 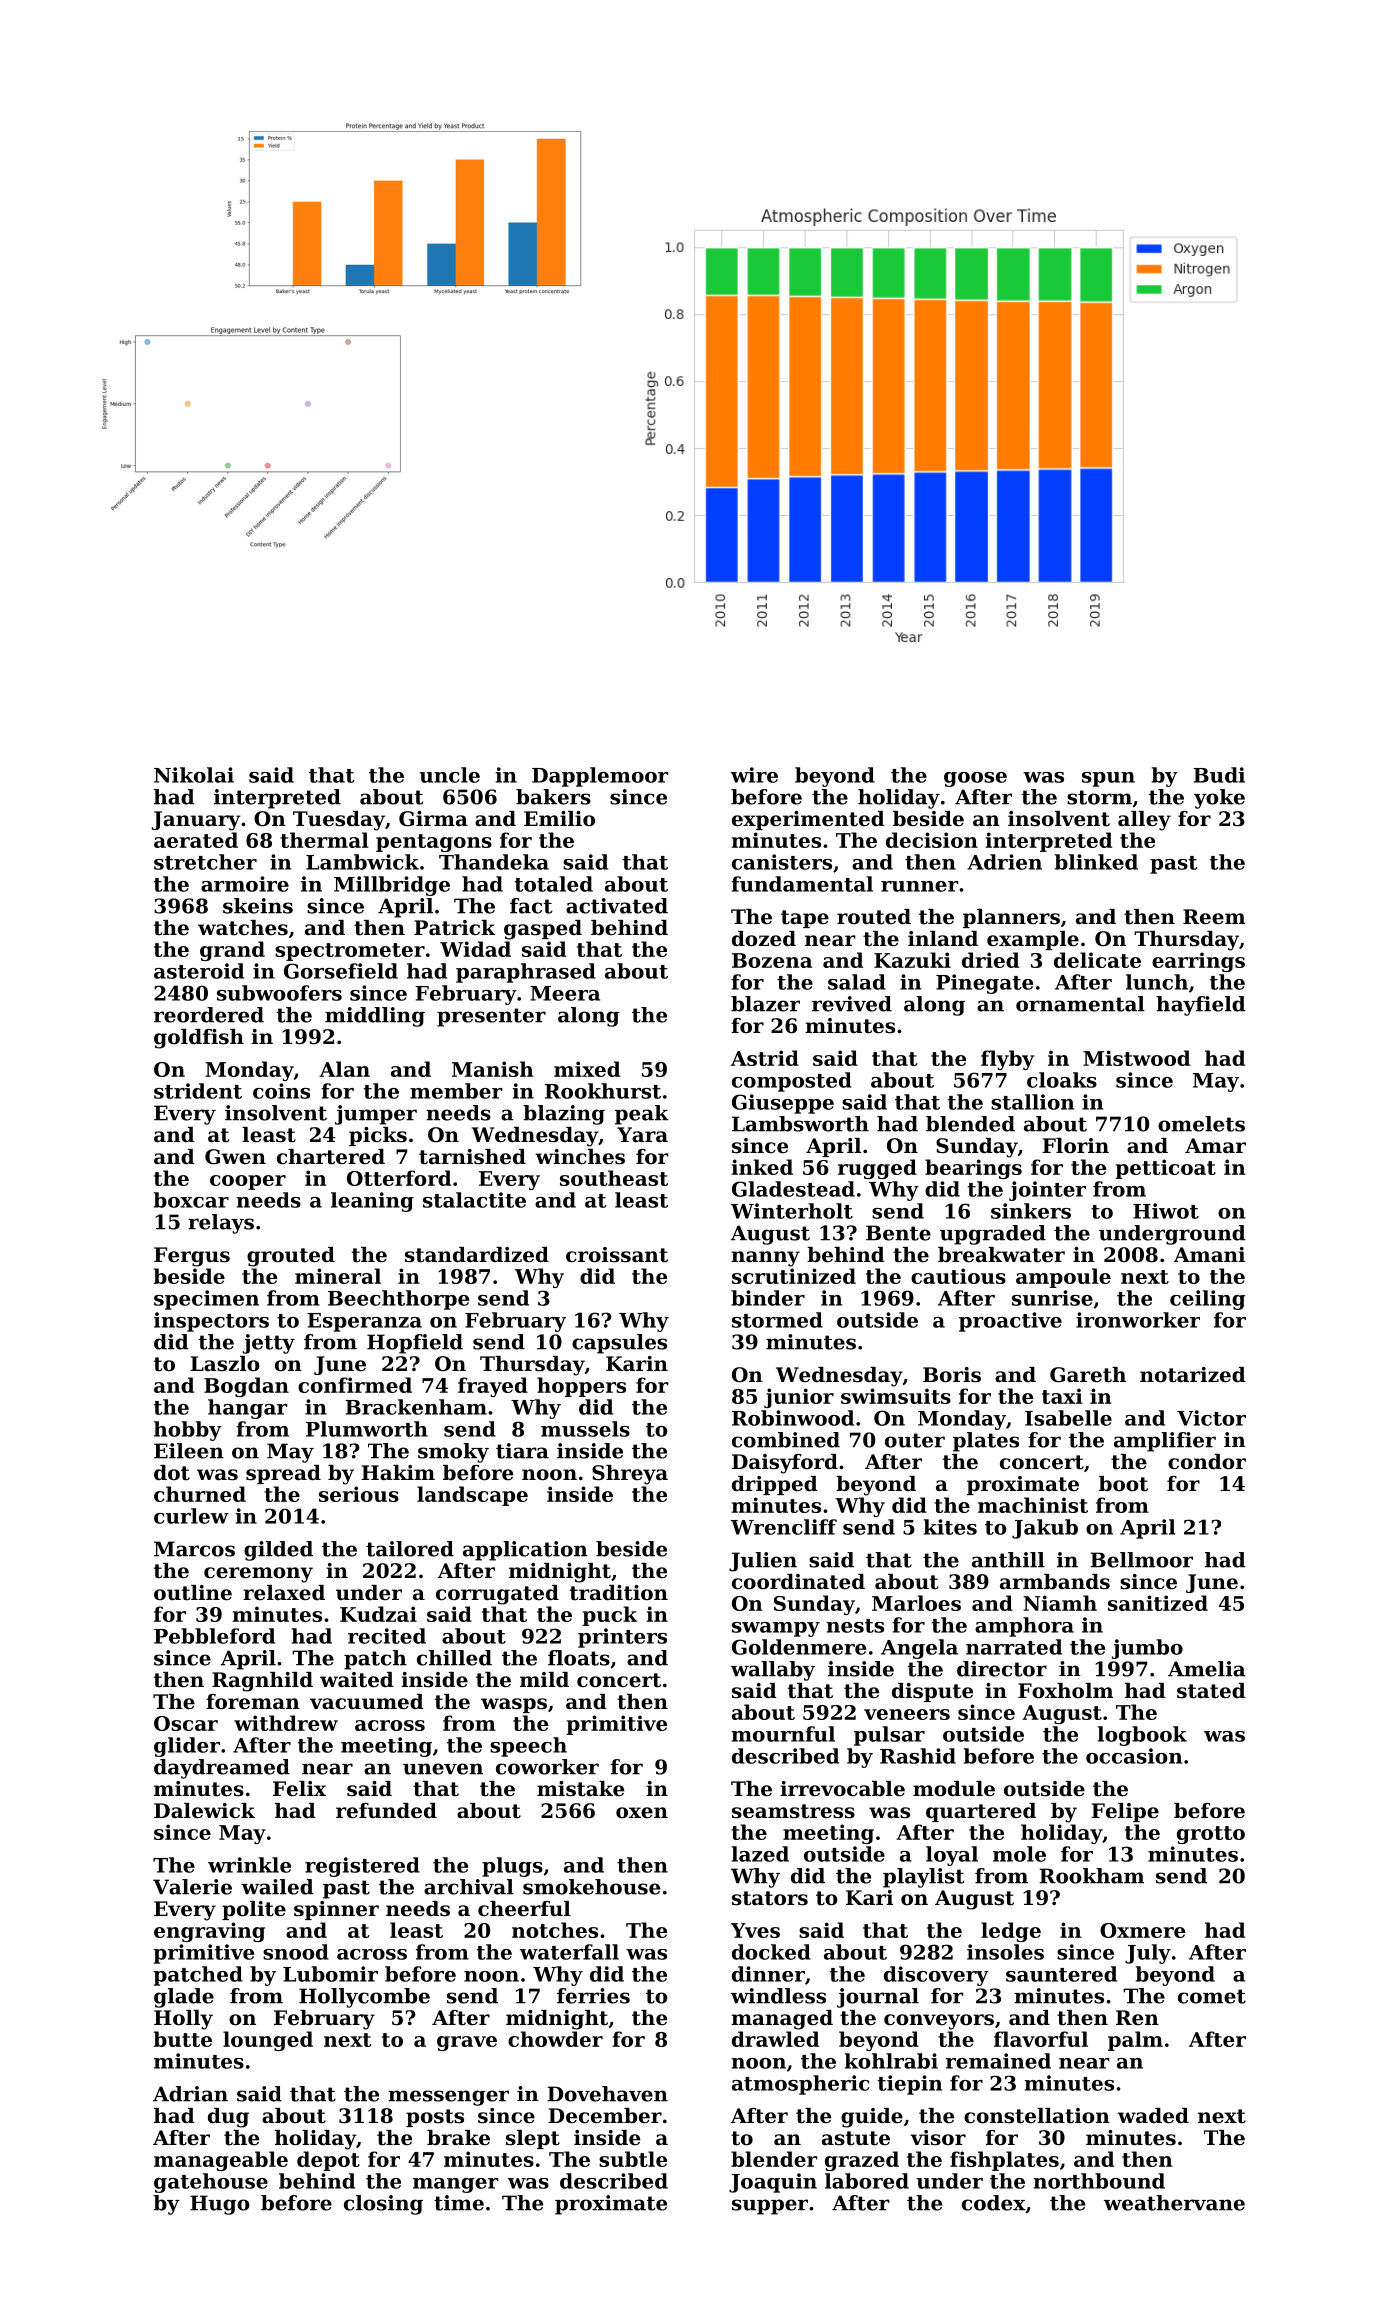 I want to click on uncle, so click(x=449, y=775).
